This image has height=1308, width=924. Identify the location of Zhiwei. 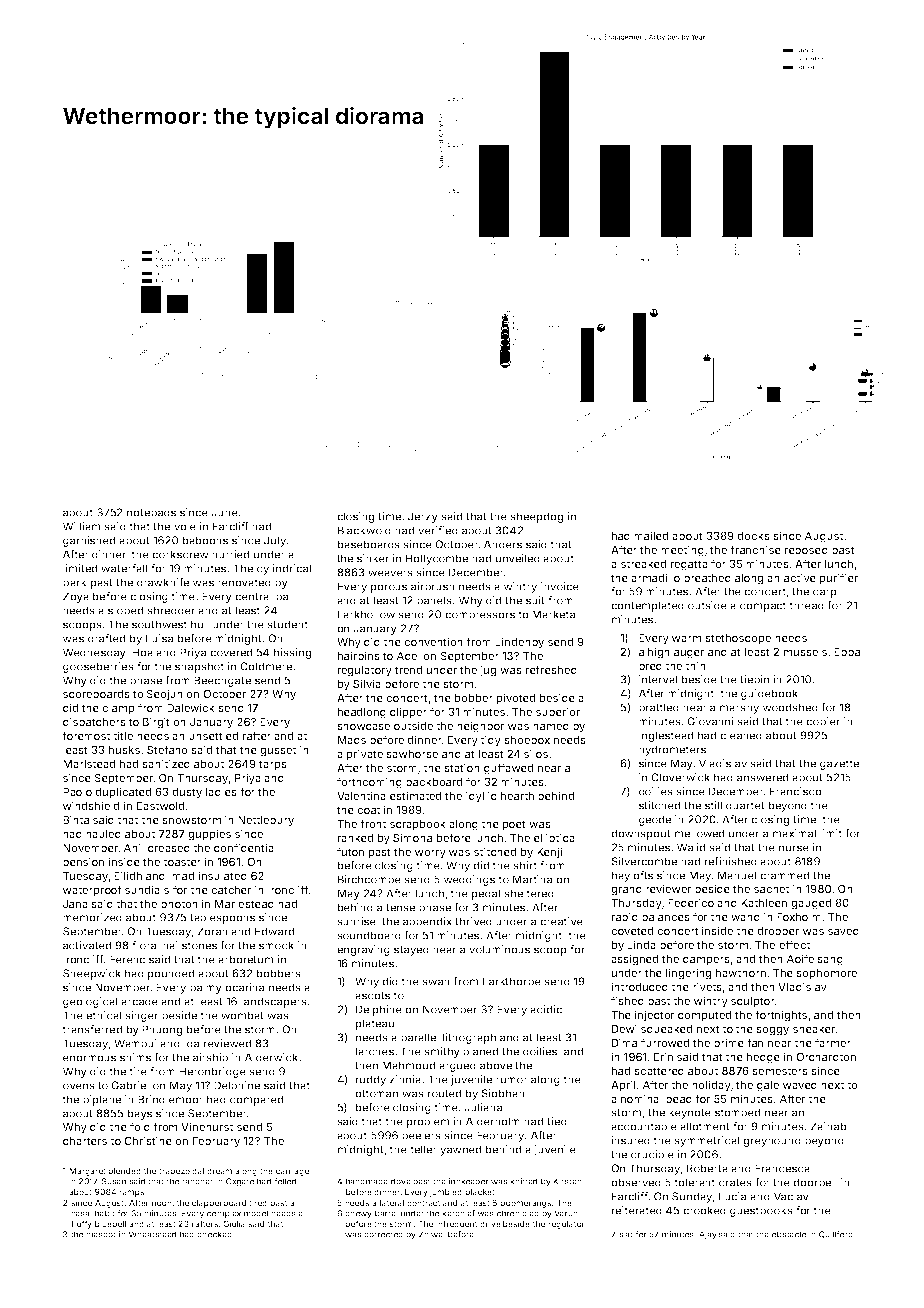
(432, 1234).
